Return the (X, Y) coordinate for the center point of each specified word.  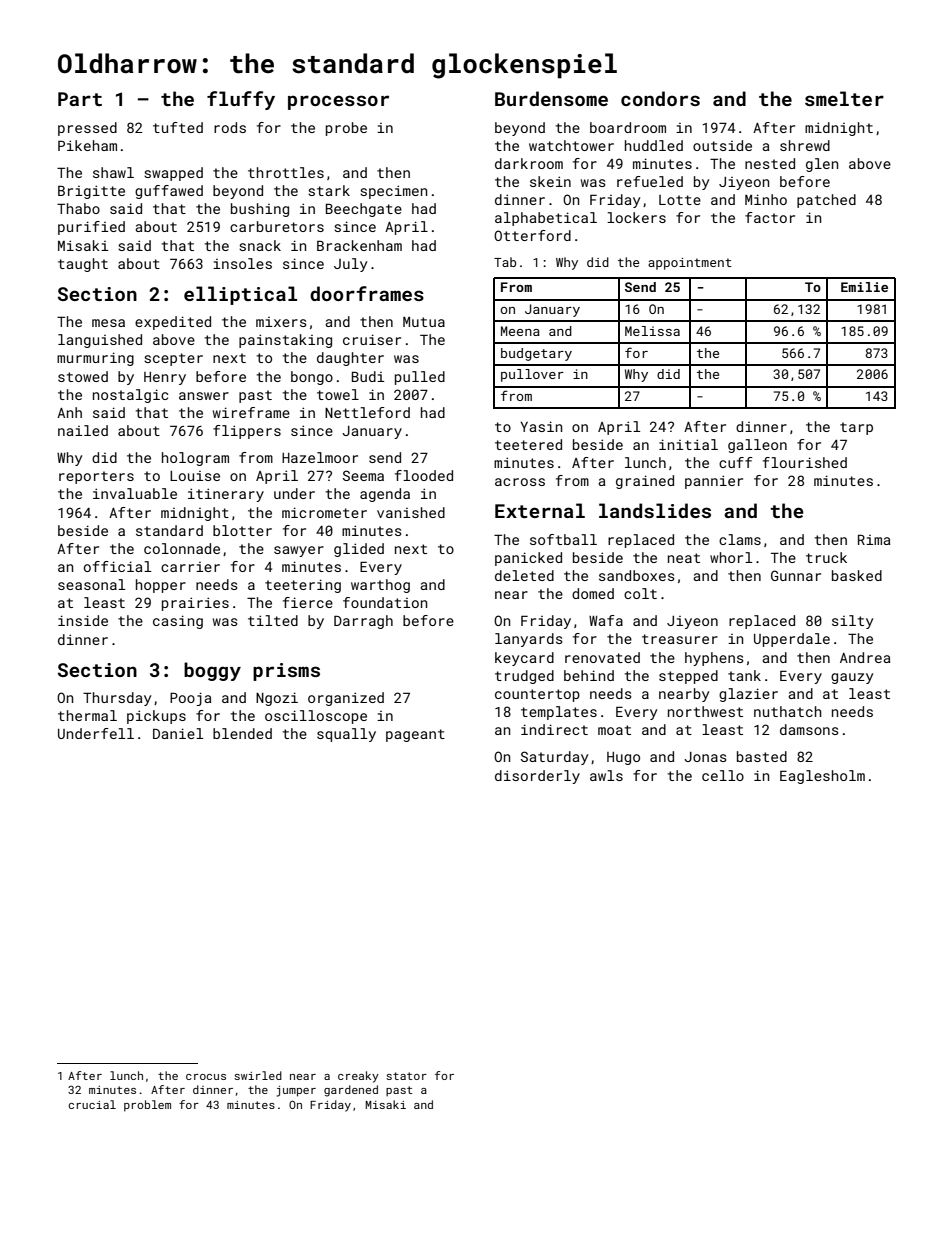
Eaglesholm (822, 777)
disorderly (537, 777)
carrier (190, 567)
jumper (296, 1091)
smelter (844, 98)
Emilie (864, 287)
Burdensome (551, 98)
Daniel (178, 733)
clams (740, 539)
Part (80, 99)
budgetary (536, 354)
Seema (363, 475)
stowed (83, 376)
